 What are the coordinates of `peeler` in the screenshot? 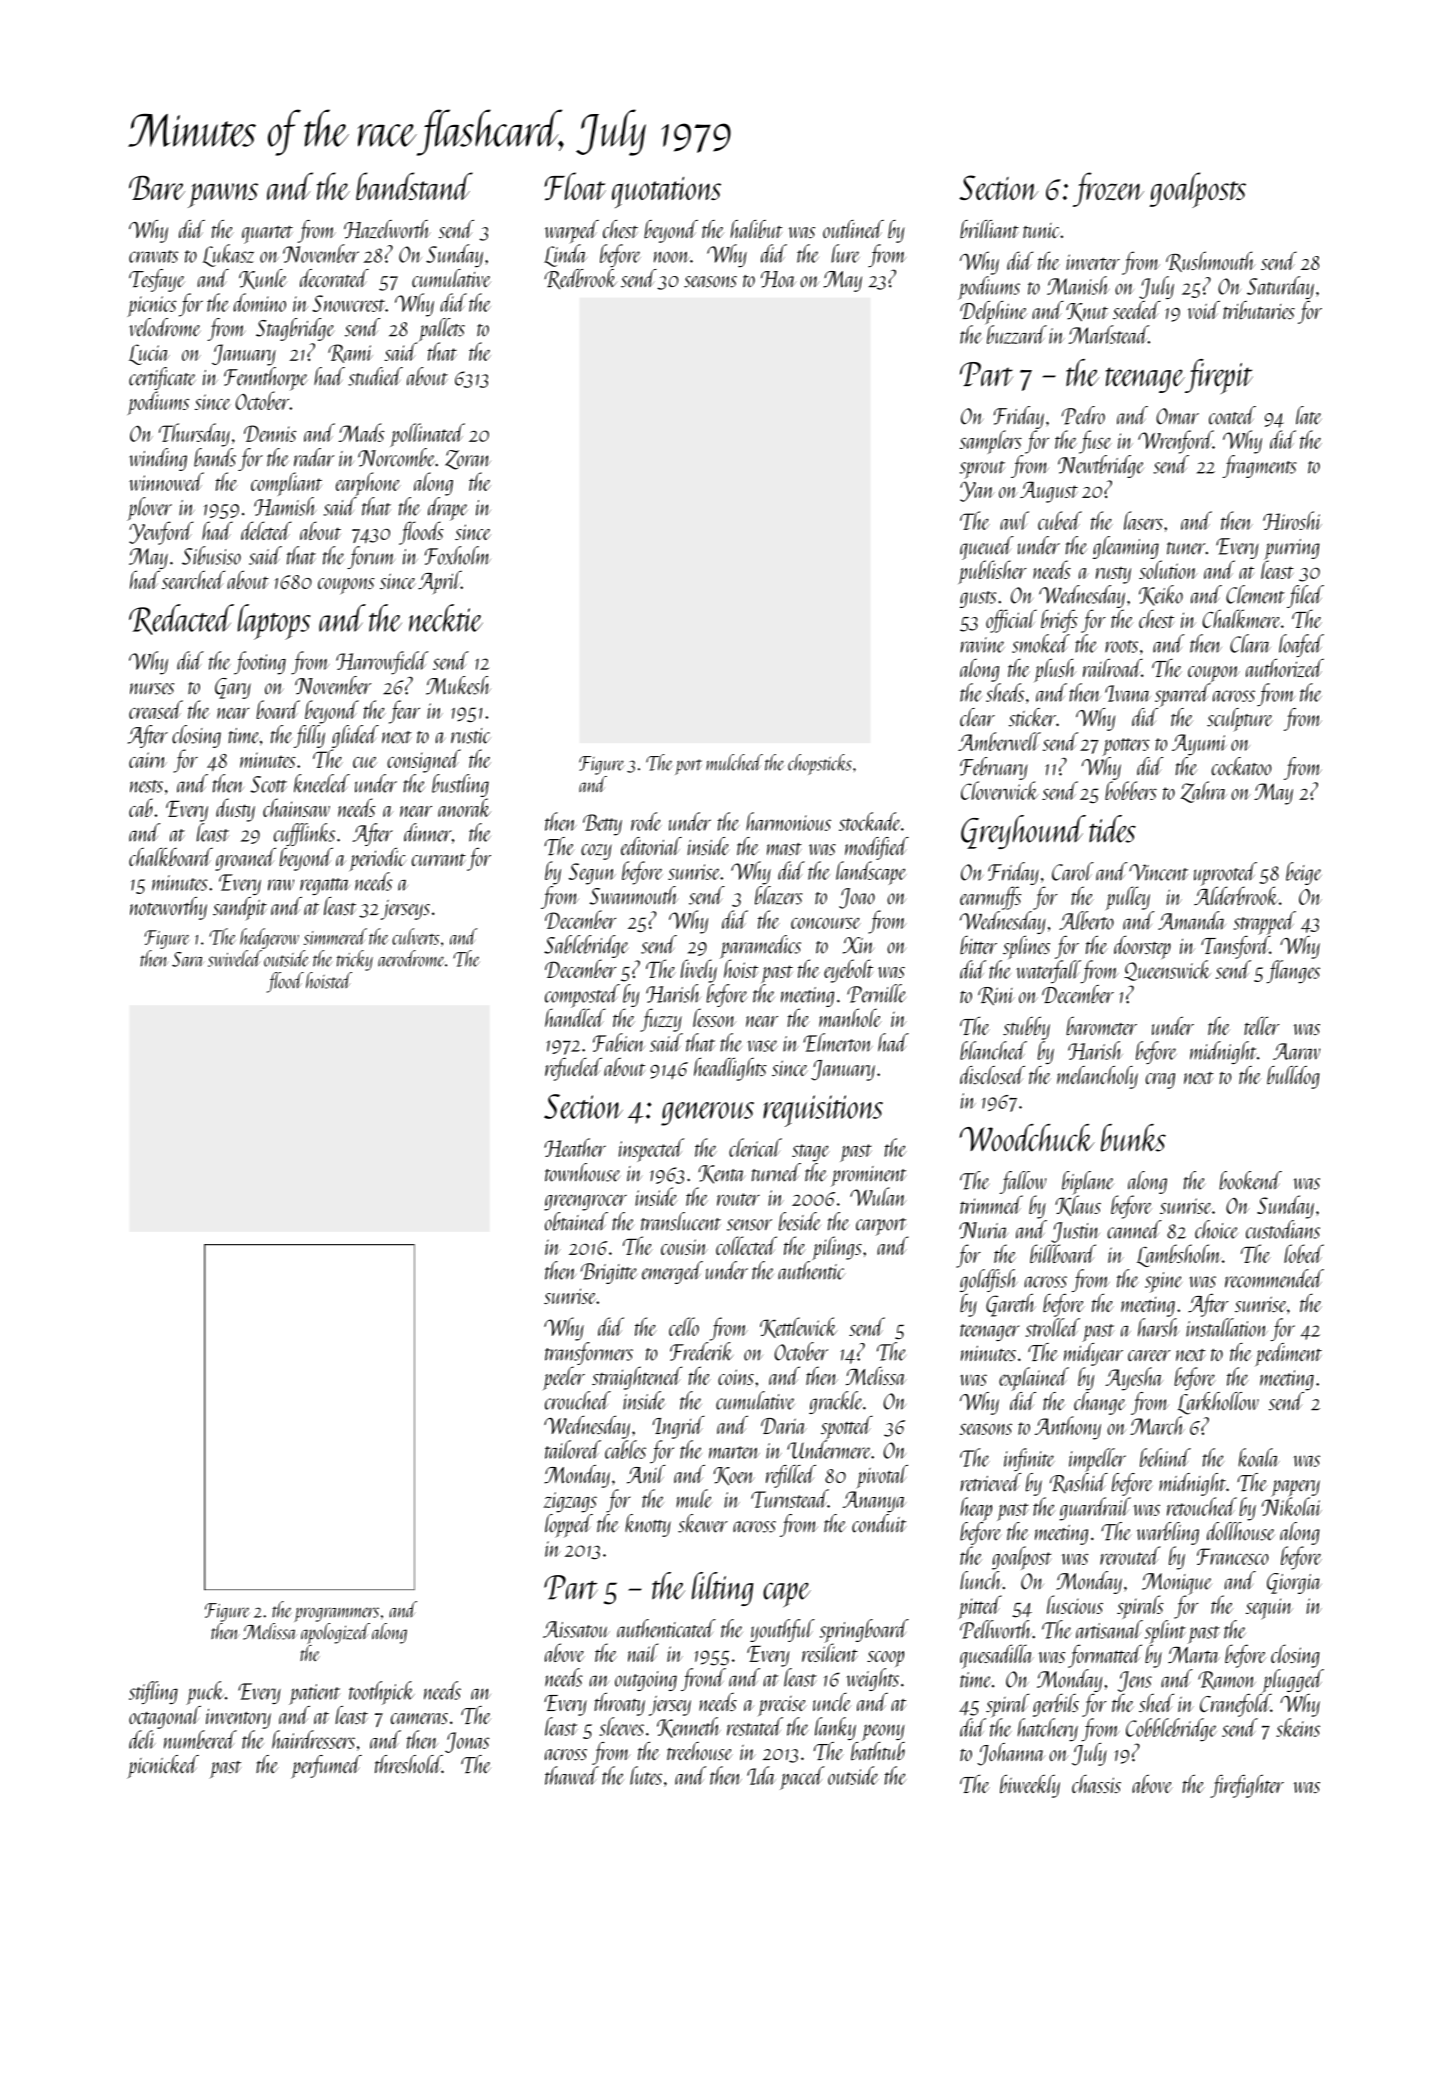 It's located at (563, 1378).
